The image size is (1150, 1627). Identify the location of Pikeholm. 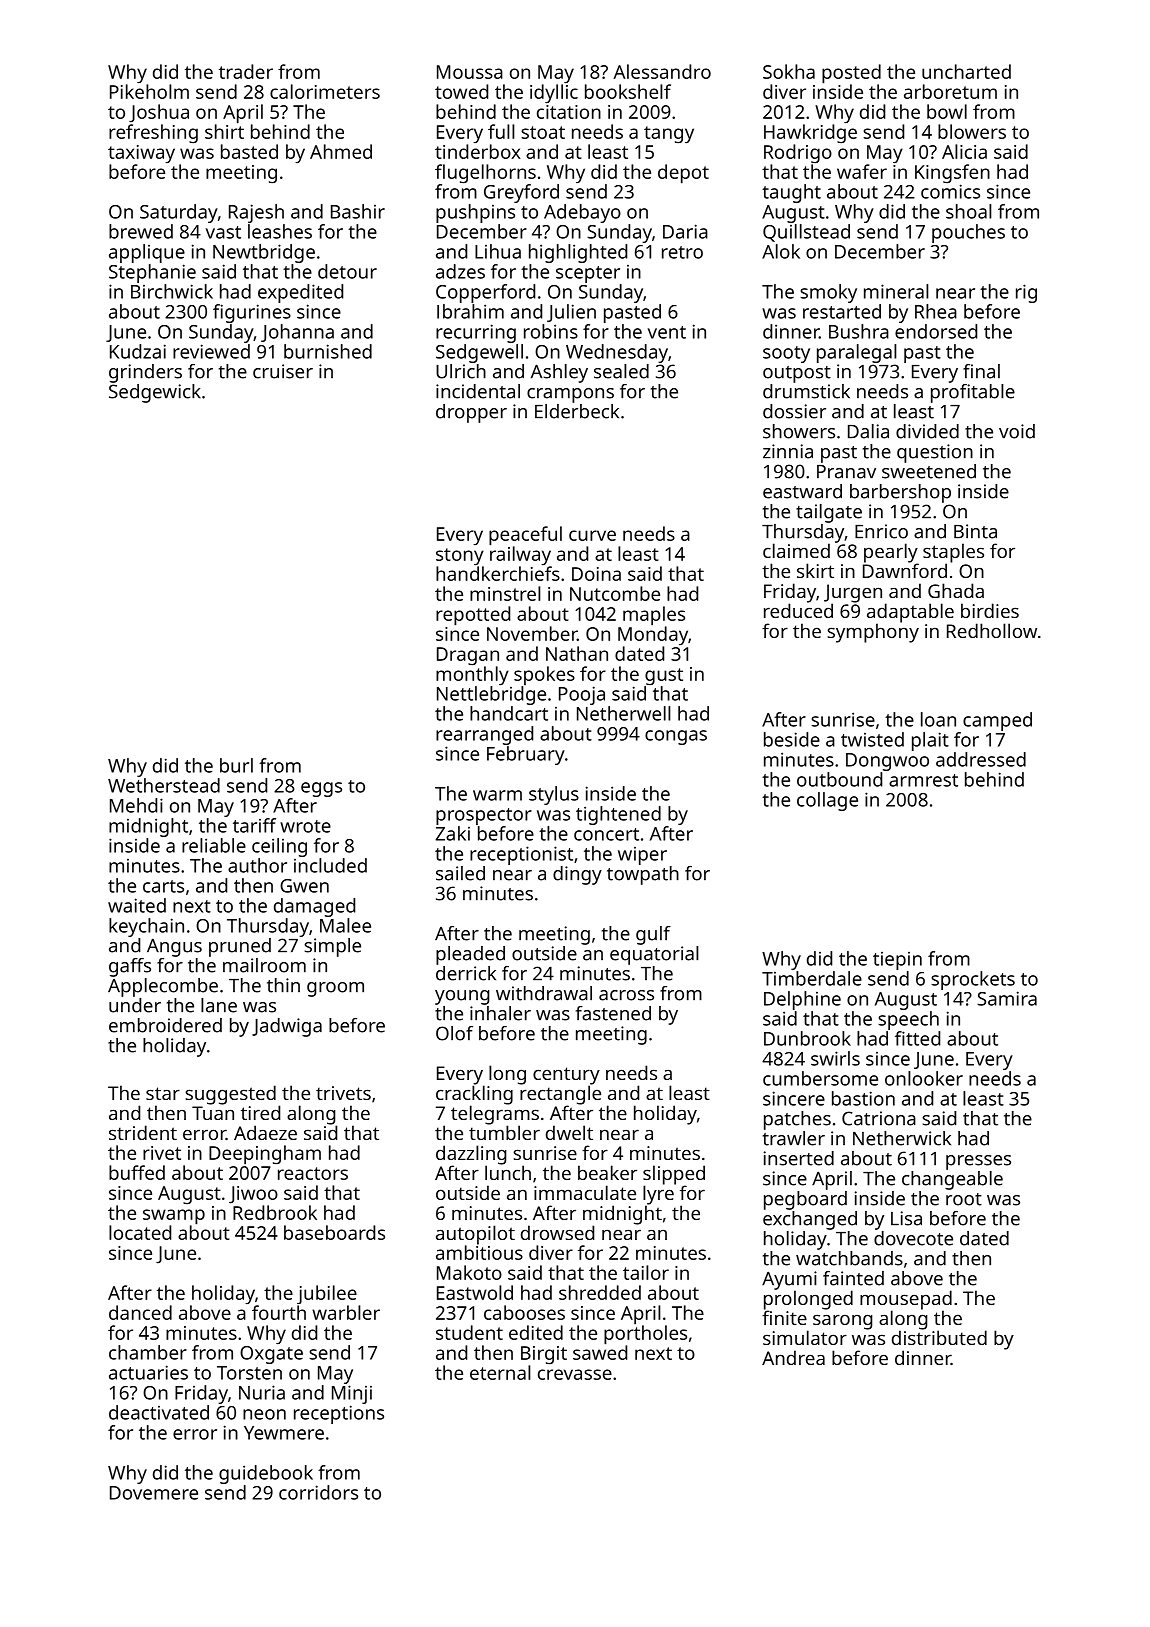
(149, 91).
